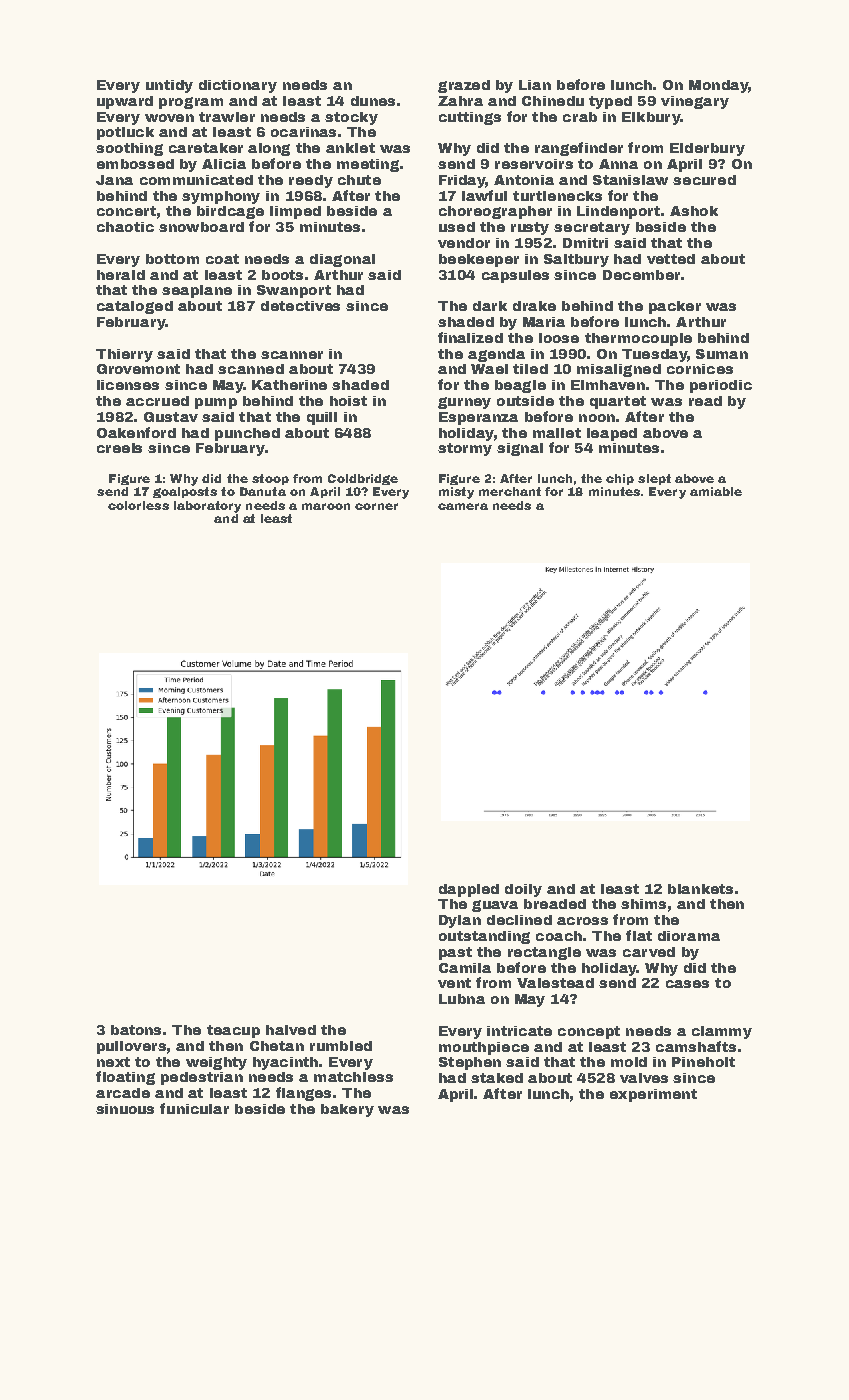  I want to click on laboratory, so click(207, 507).
